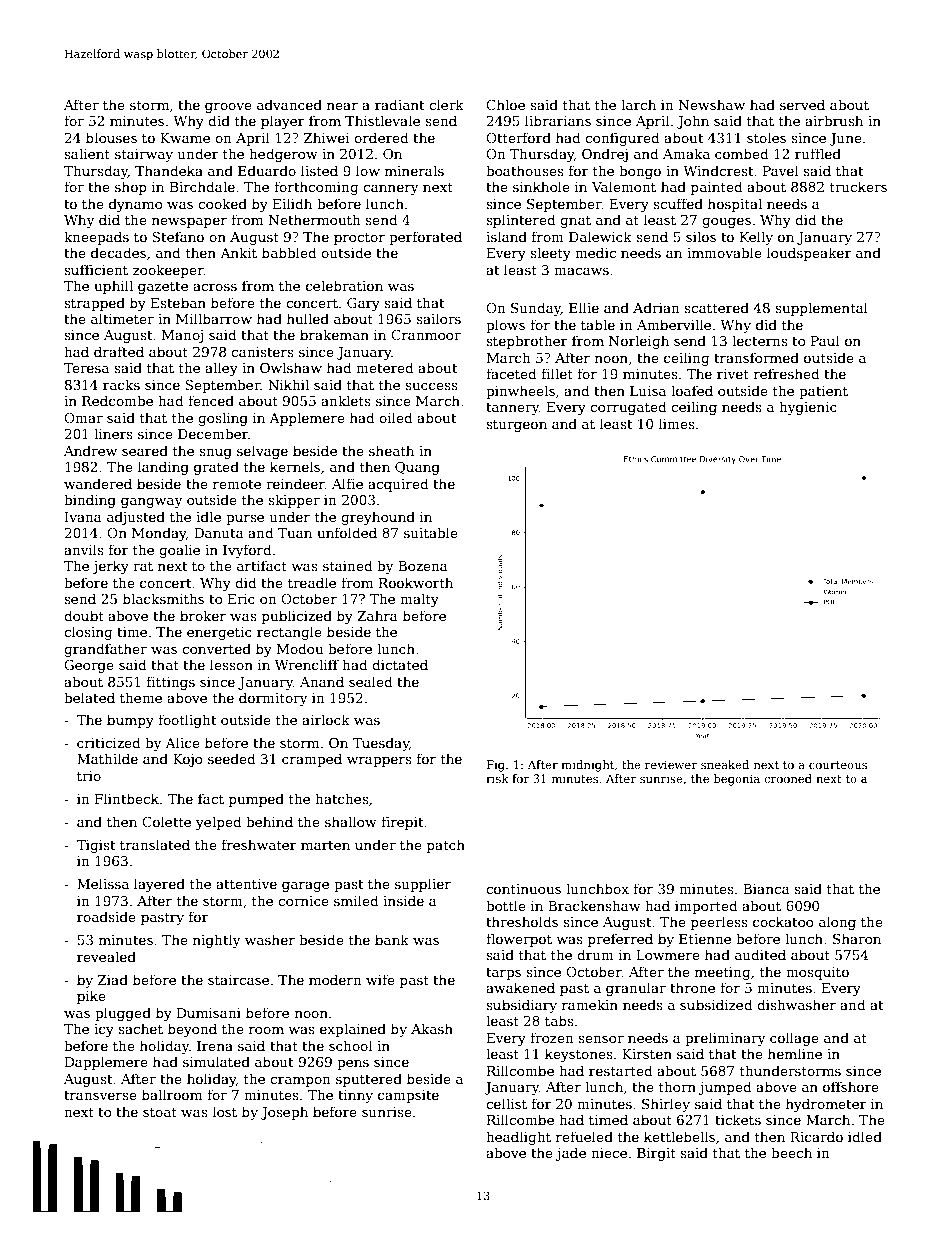  Describe the element at coordinates (228, 108) in the document. I see `groove` at that location.
